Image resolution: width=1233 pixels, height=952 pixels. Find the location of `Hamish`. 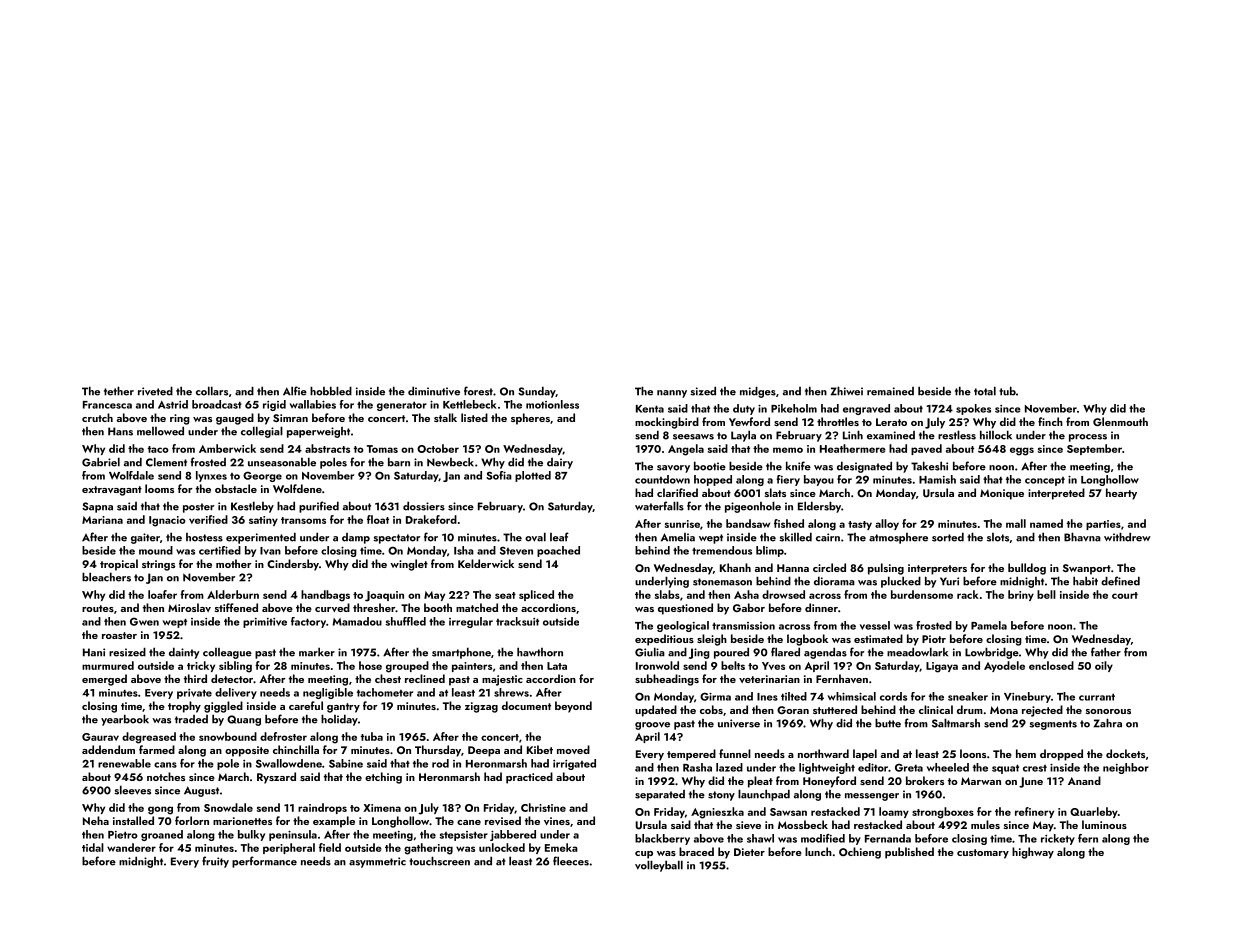

Hamish is located at coordinates (937, 479).
